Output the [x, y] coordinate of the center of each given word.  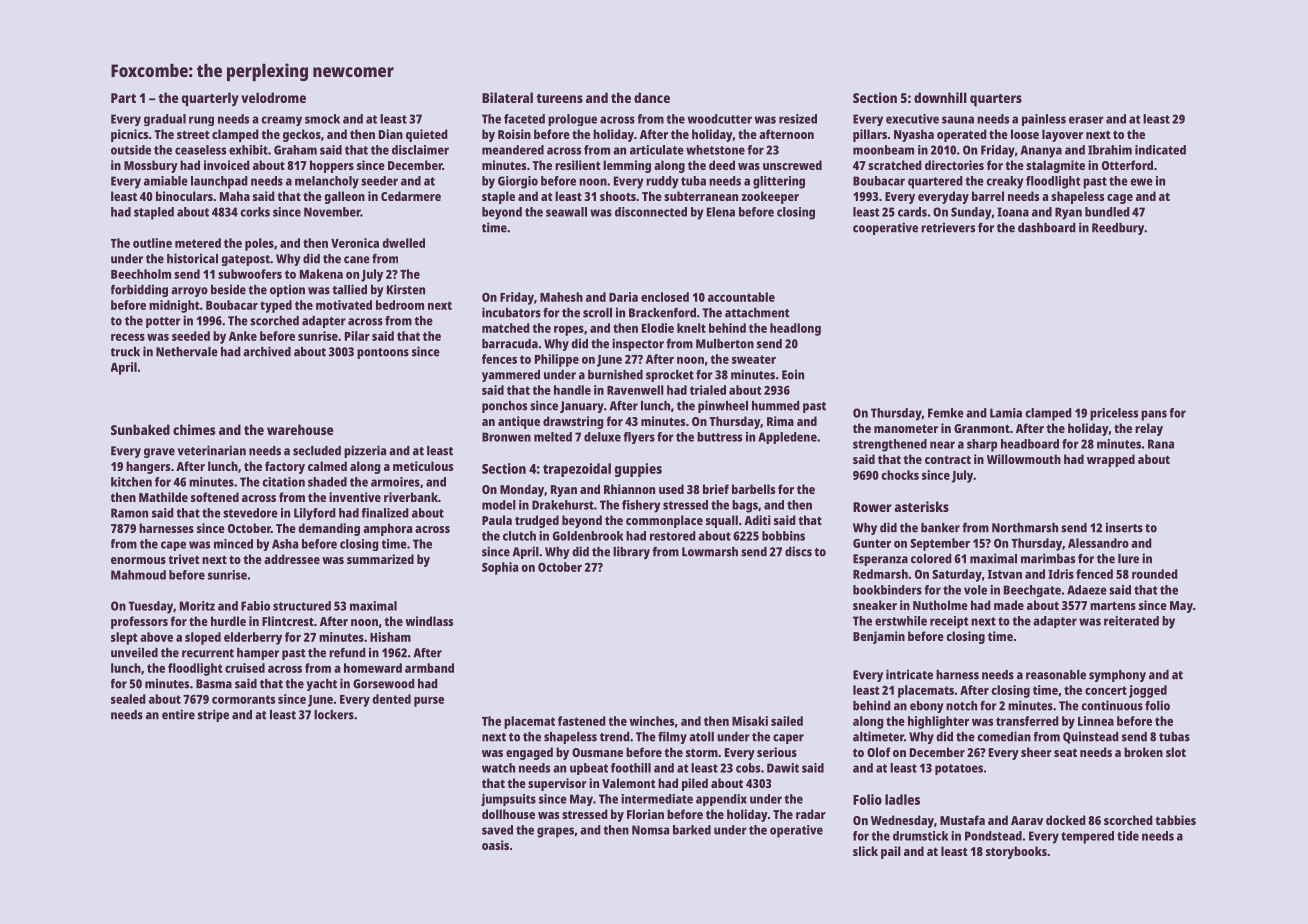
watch [498, 768]
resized [798, 119]
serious [777, 752]
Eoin [793, 374]
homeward [373, 668]
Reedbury [1118, 229]
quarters [996, 100]
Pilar [357, 336]
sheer [1036, 752]
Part [123, 98]
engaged [529, 753]
